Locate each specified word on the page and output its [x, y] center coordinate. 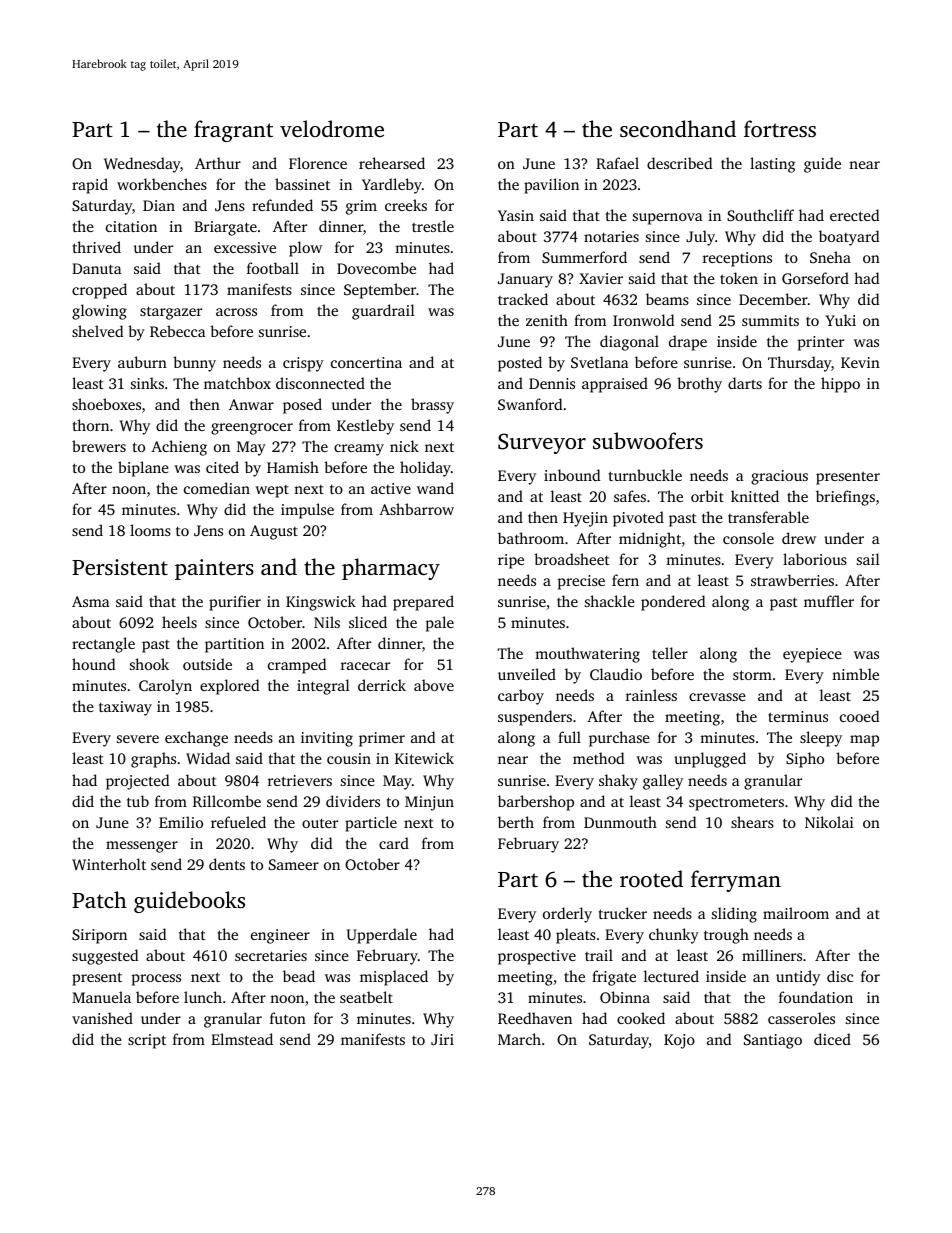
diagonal [629, 343]
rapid [90, 186]
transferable [768, 517]
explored [229, 687]
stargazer [171, 313]
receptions [737, 259]
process [156, 980]
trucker [623, 913]
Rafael [617, 163]
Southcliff [760, 215]
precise [581, 582]
